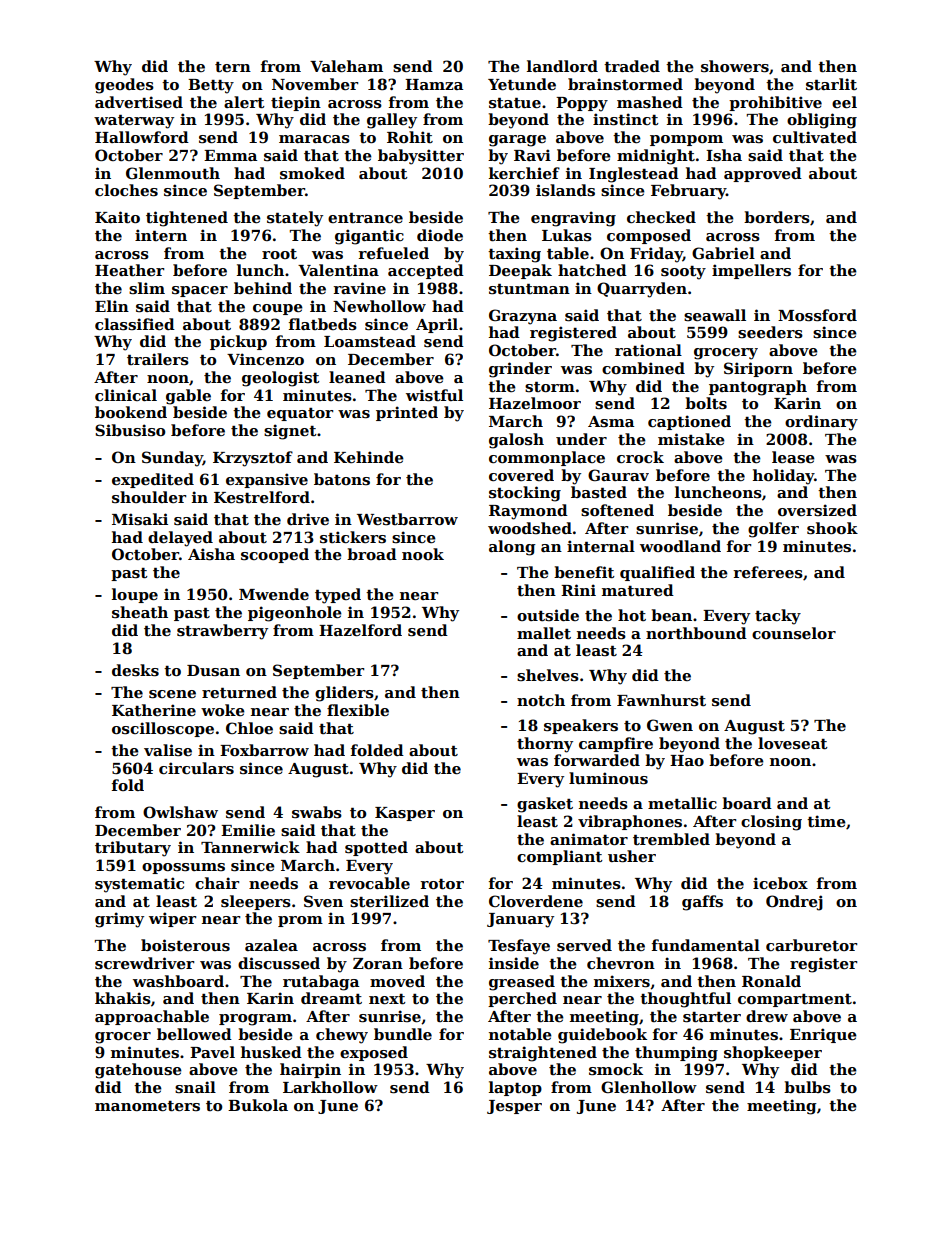 The width and height of the image is (952, 1233). Describe the element at coordinates (512, 548) in the image. I see `along` at that location.
